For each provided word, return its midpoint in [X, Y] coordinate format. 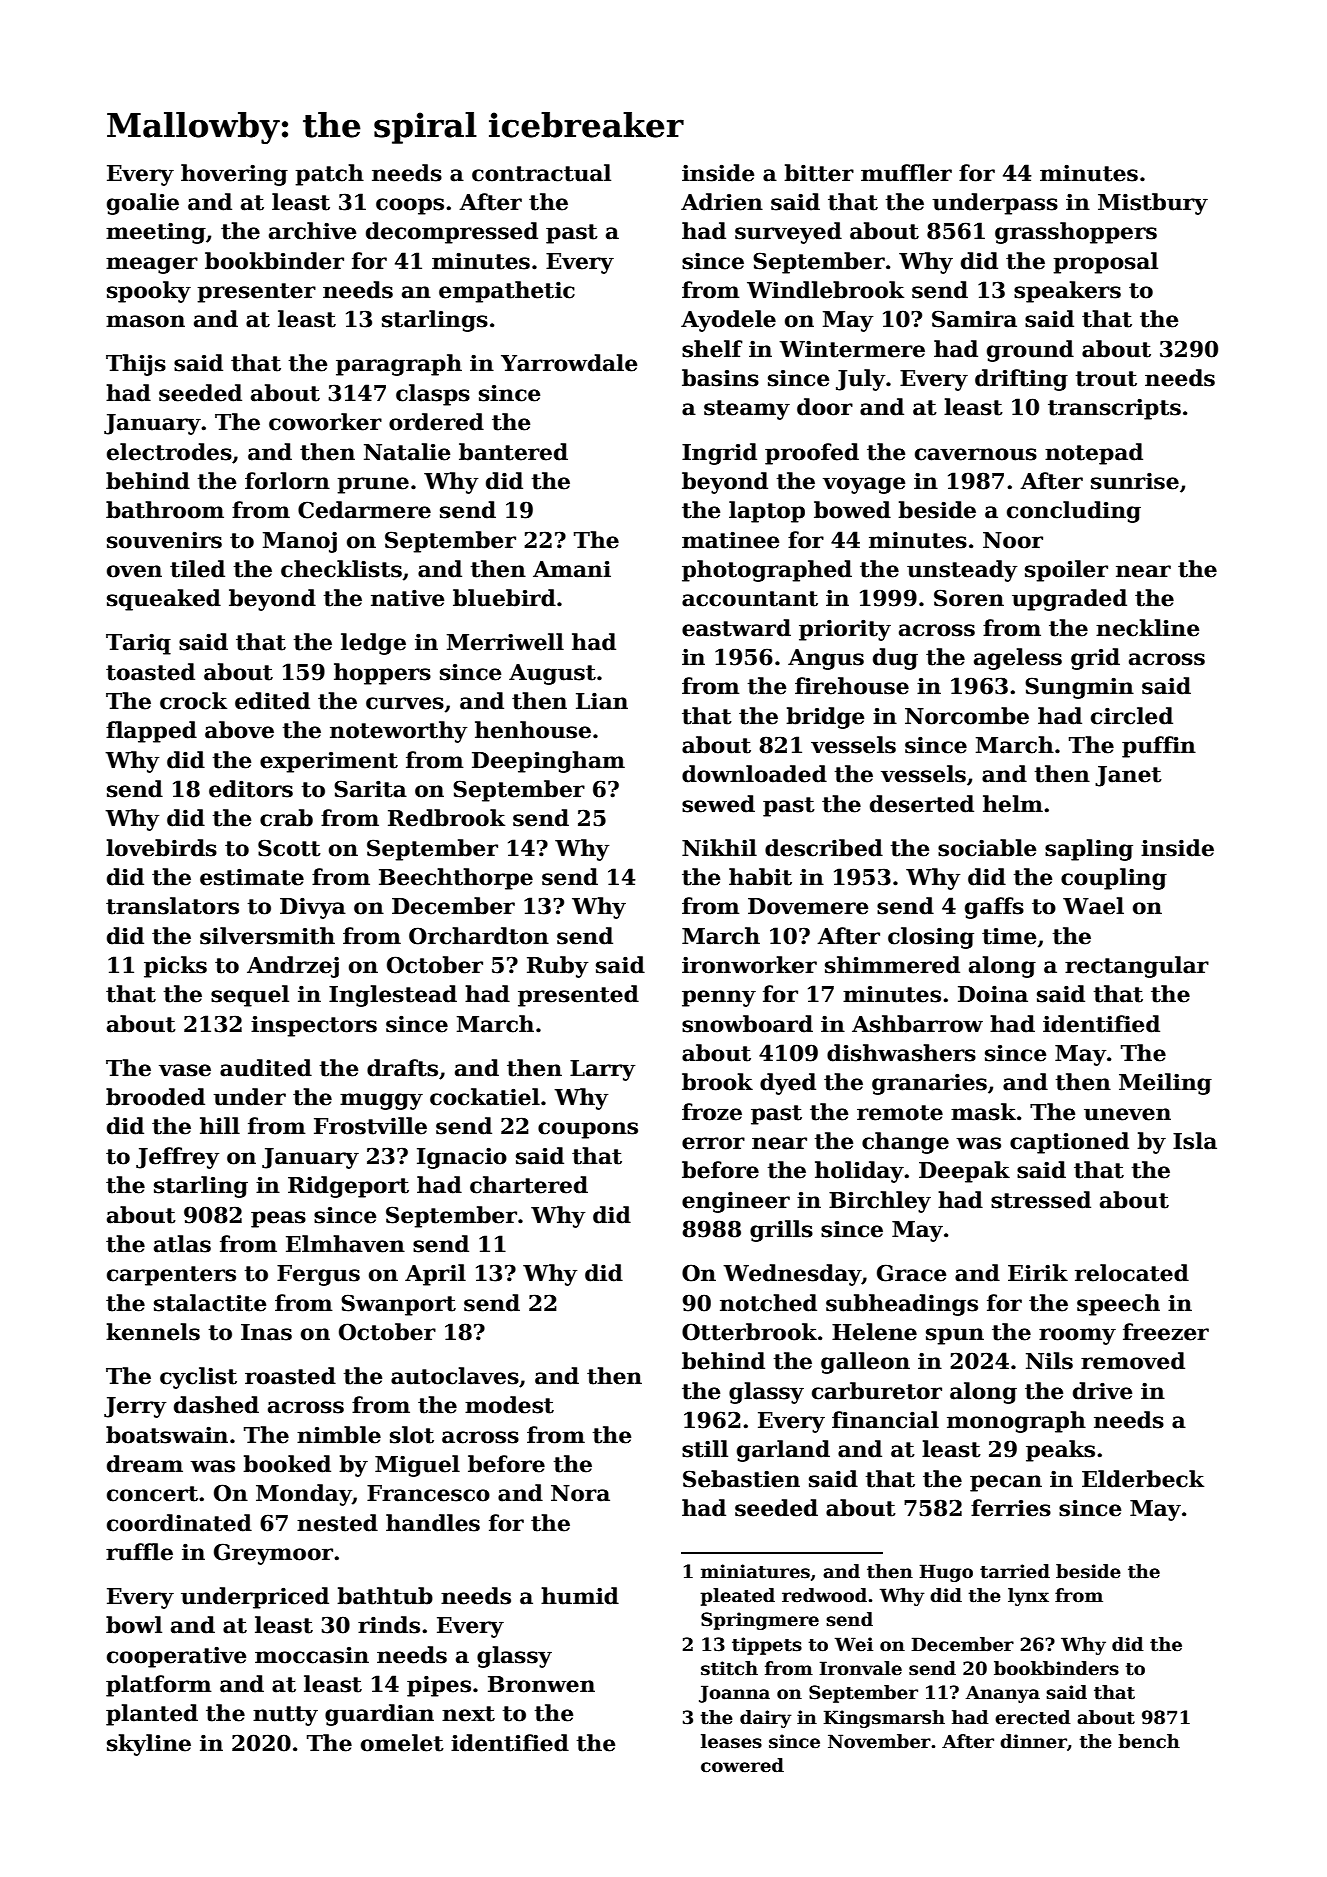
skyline [149, 1745]
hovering [234, 175]
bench [1149, 1741]
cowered [742, 1765]
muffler [906, 173]
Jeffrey [178, 1158]
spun [955, 1336]
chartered [529, 1185]
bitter [819, 173]
